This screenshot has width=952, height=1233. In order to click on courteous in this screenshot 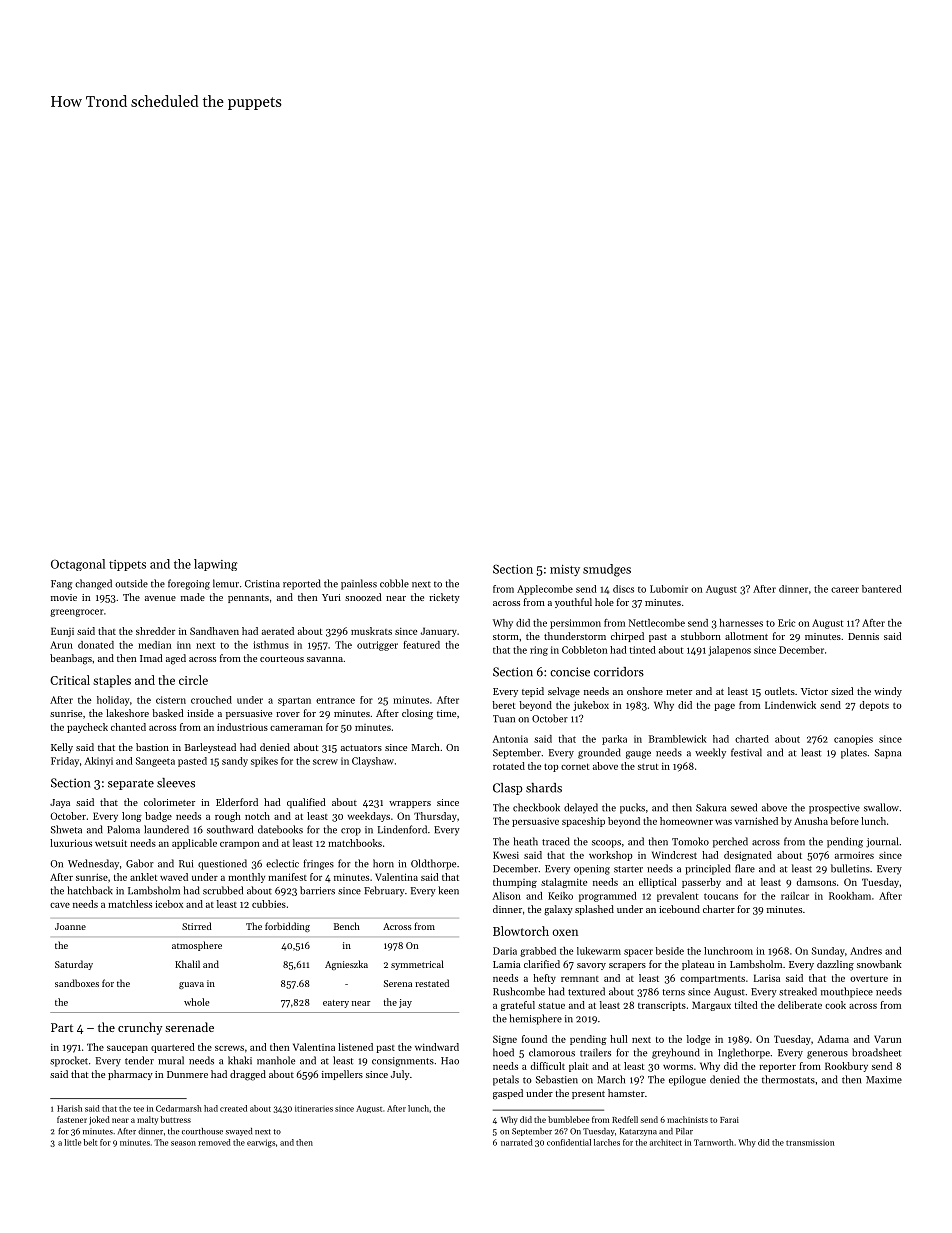, I will do `click(282, 659)`.
